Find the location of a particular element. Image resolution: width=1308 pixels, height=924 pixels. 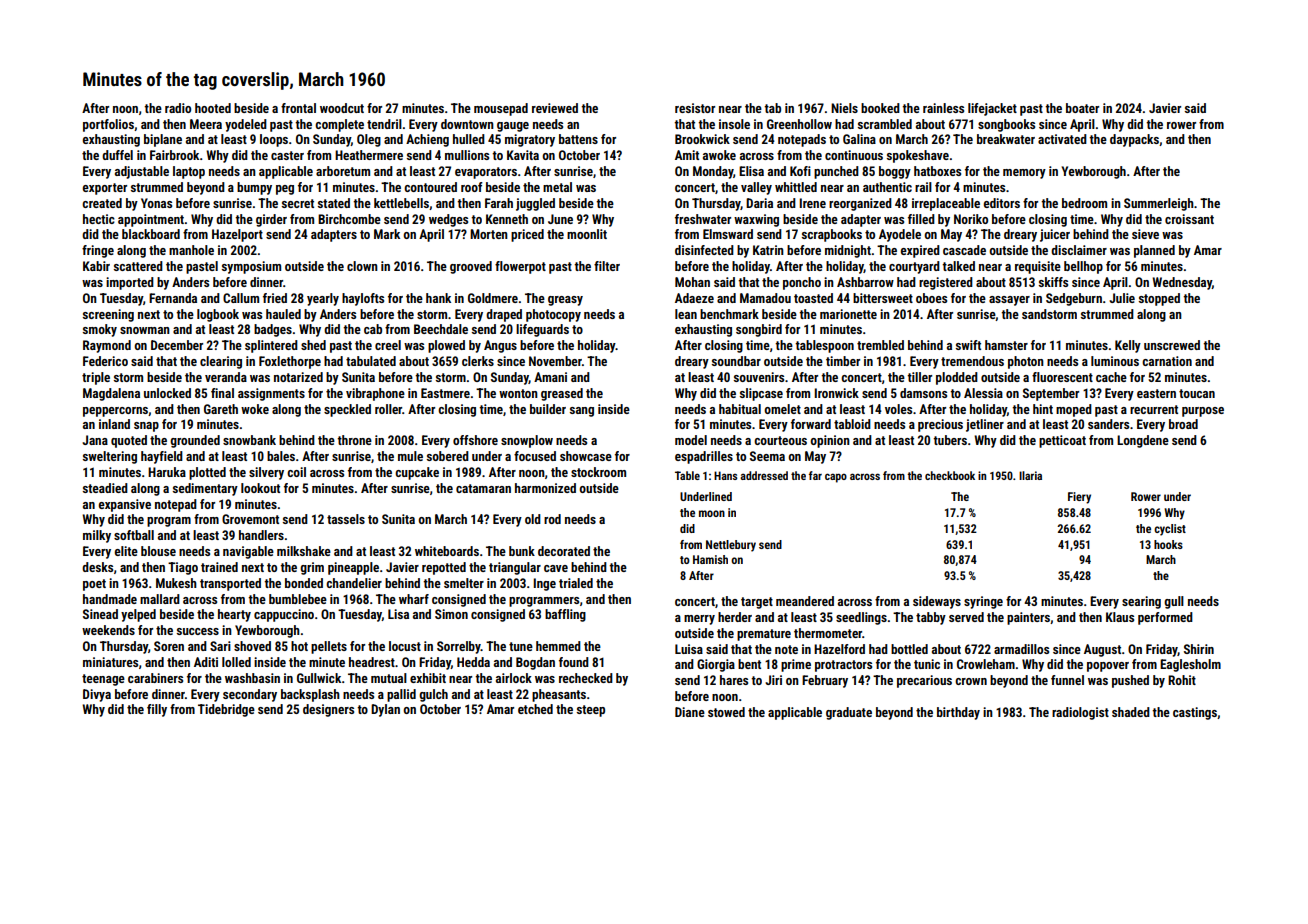

Aditi is located at coordinates (206, 662).
